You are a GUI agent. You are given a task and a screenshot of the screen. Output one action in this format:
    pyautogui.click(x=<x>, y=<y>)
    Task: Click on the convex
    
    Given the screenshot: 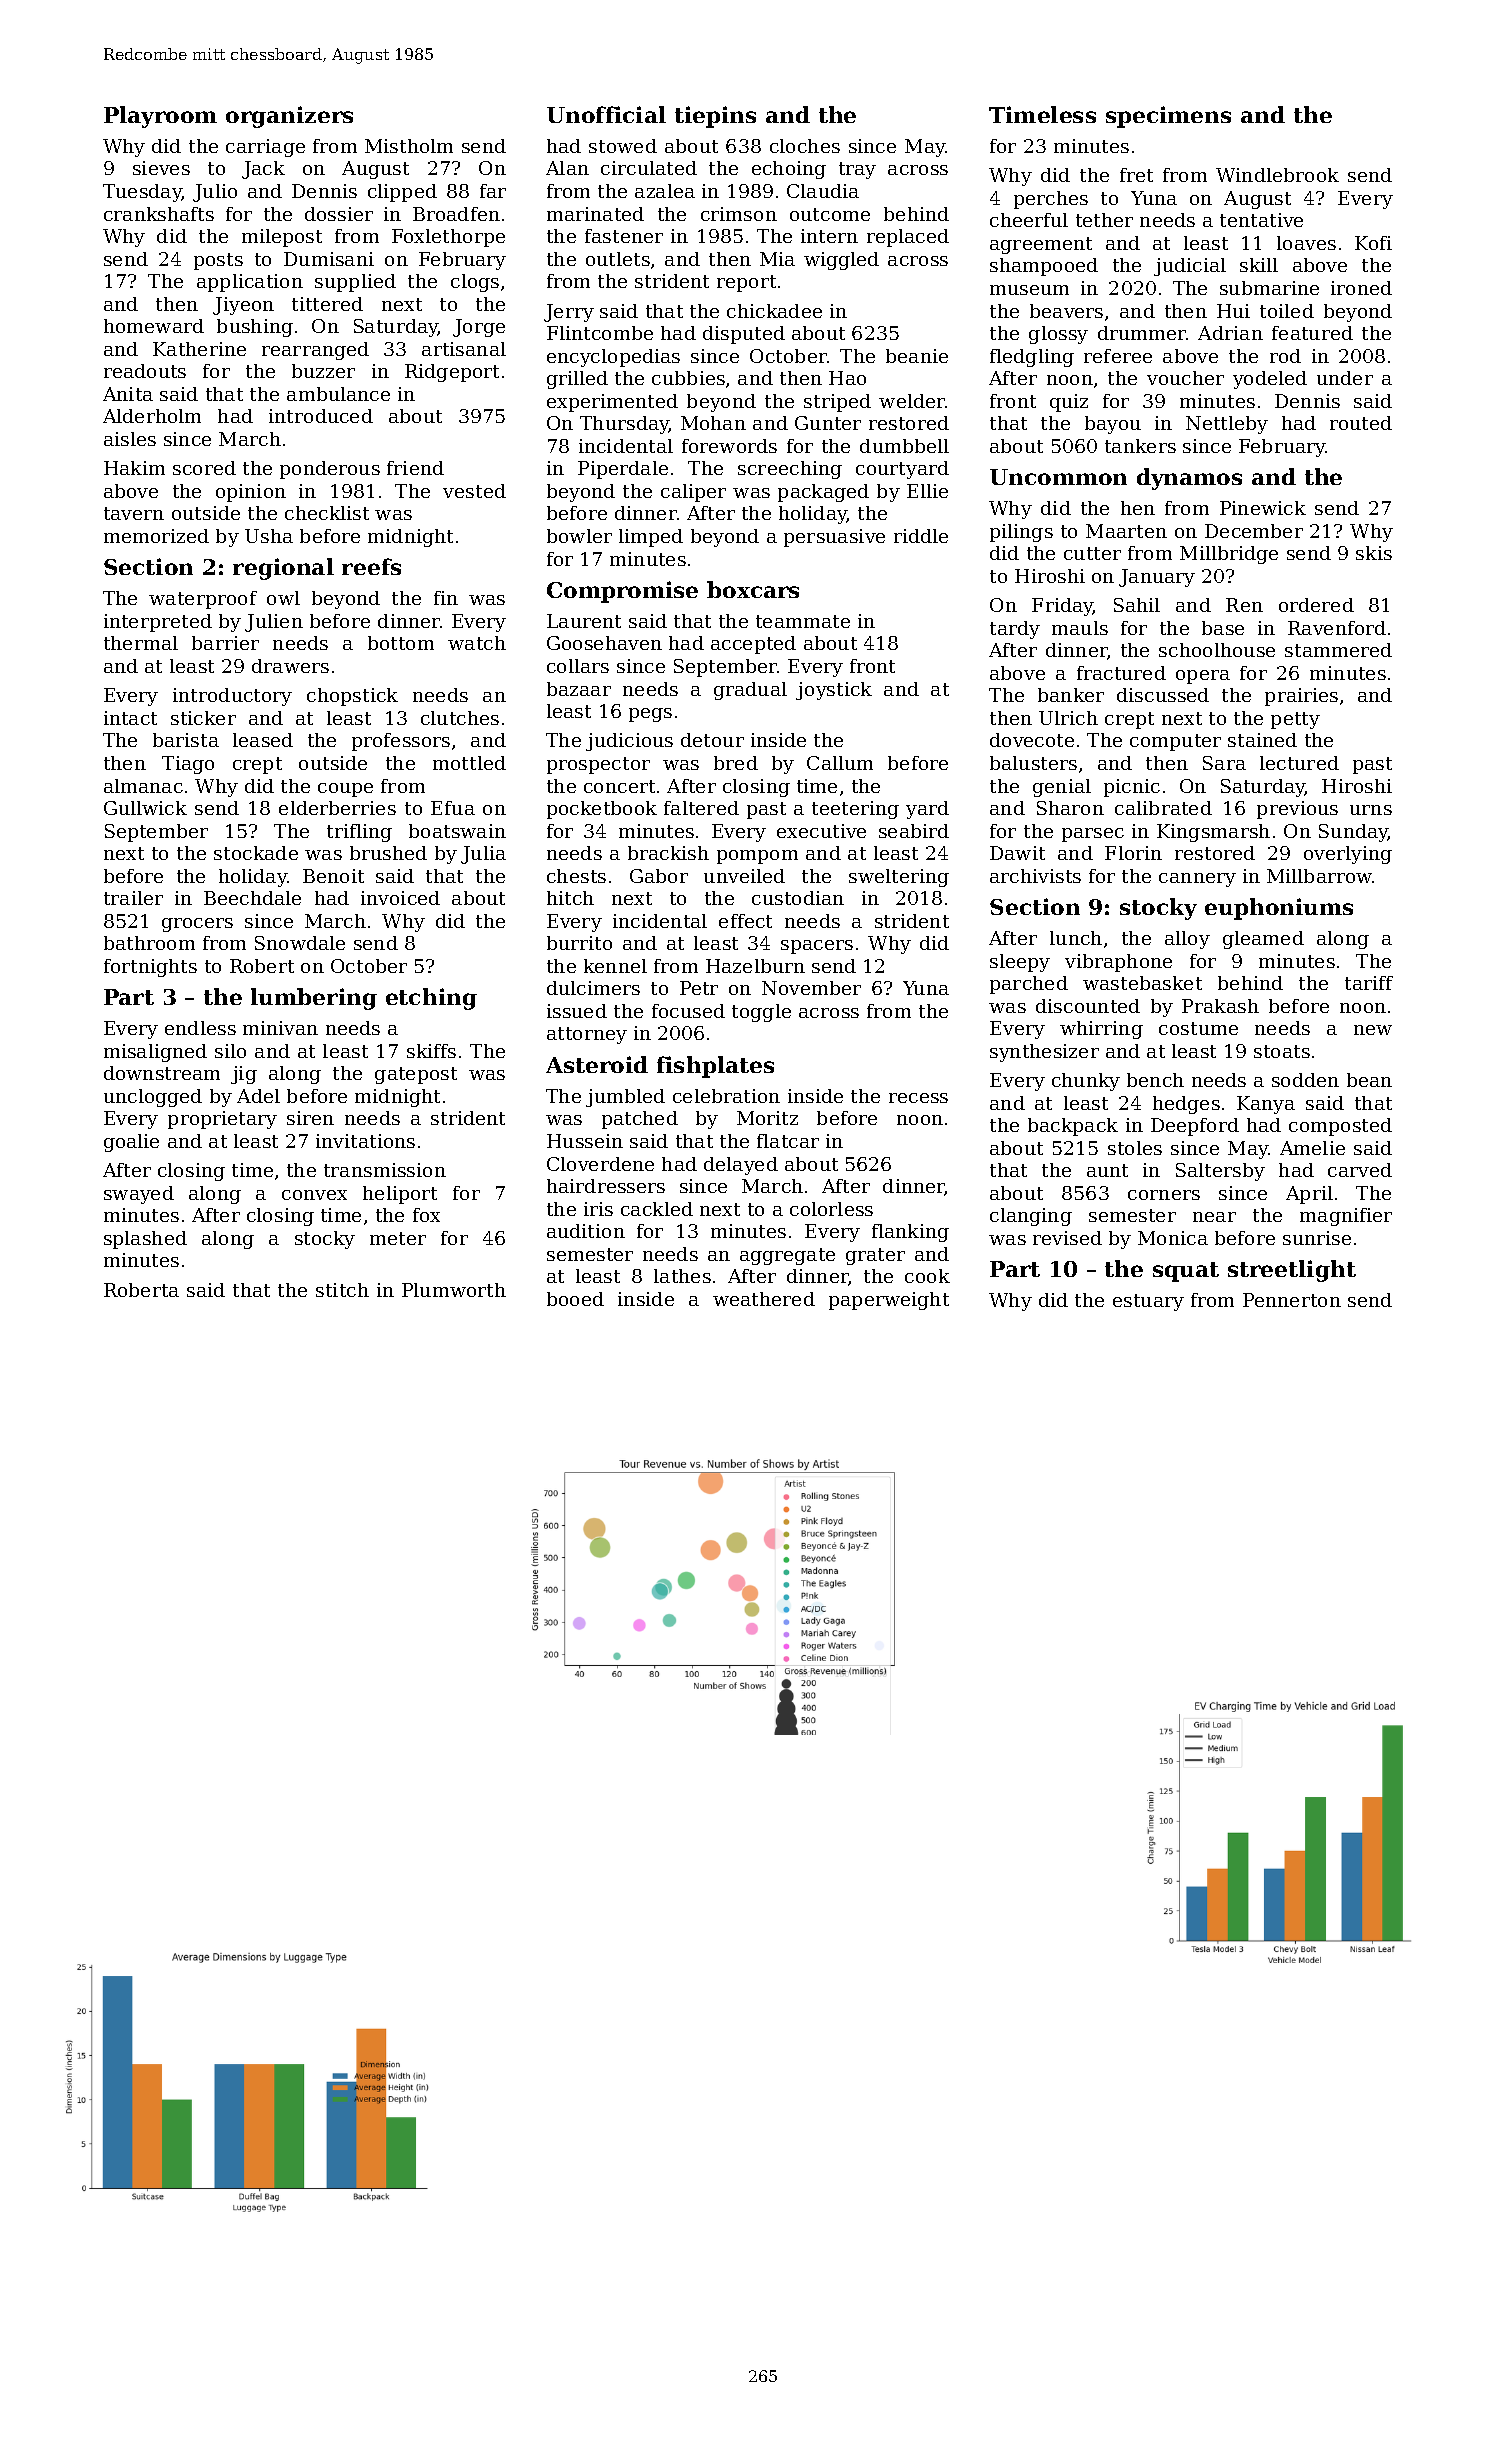 What is the action you would take?
    pyautogui.click(x=314, y=1195)
